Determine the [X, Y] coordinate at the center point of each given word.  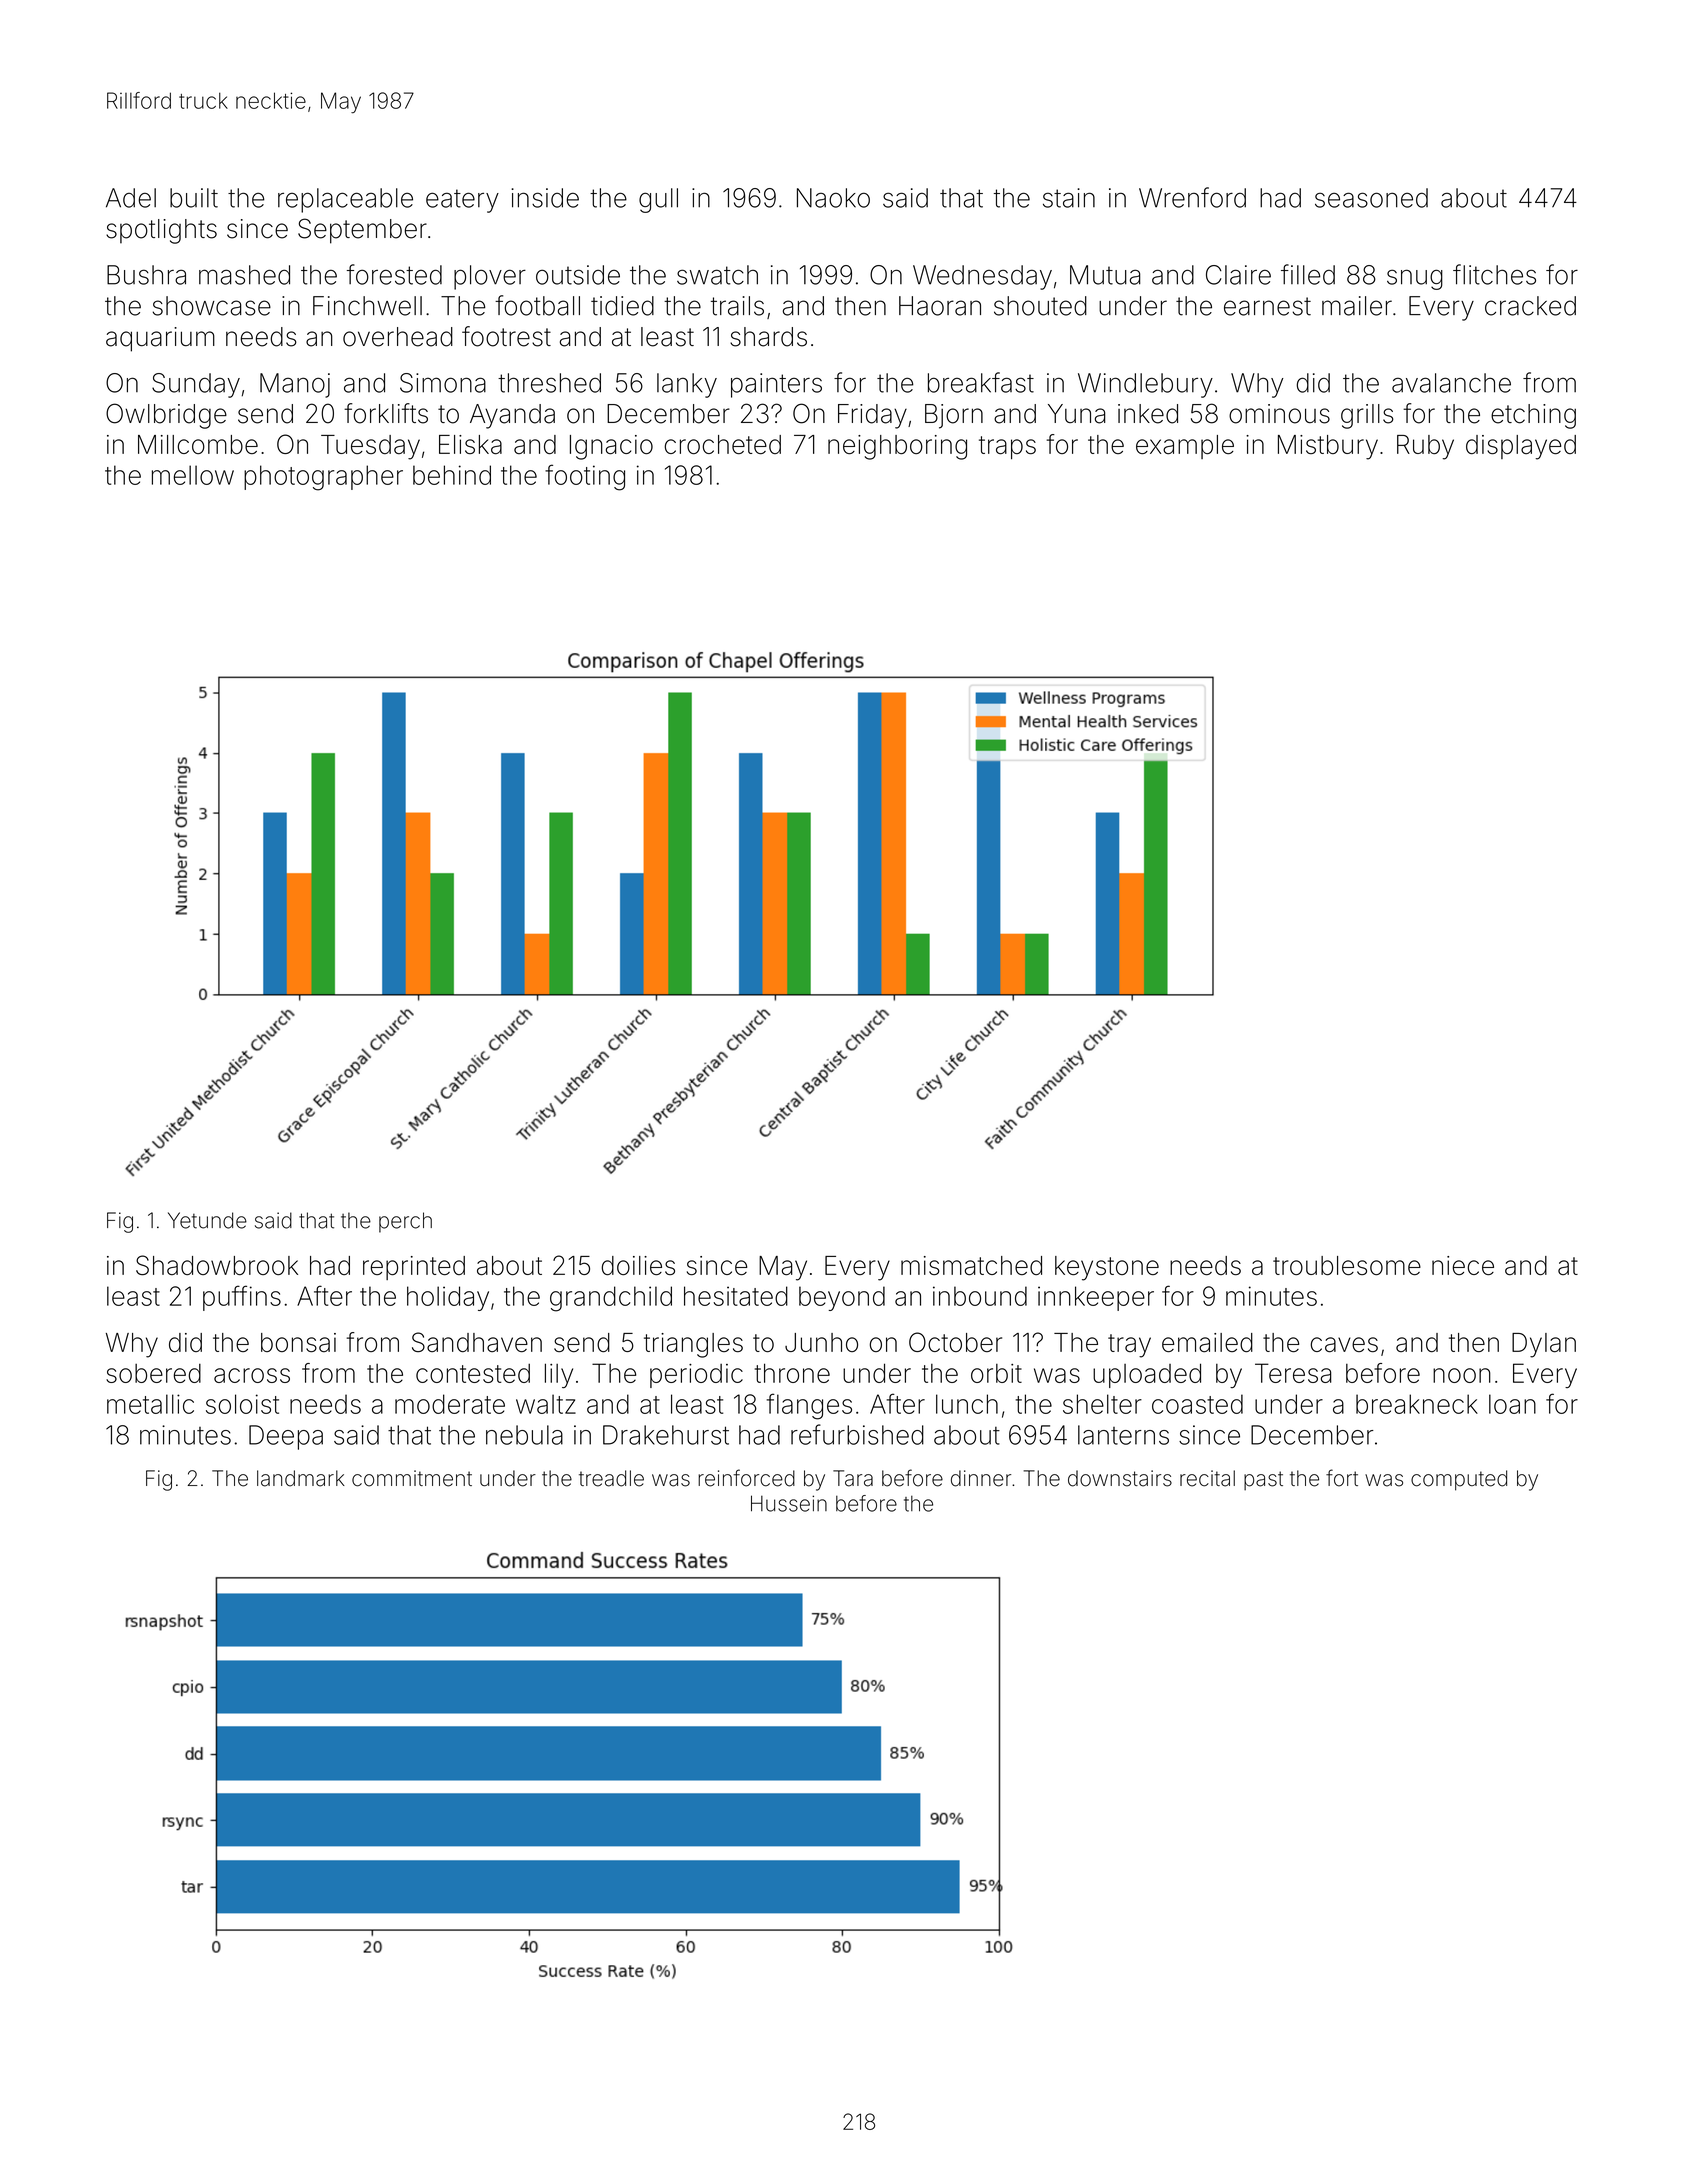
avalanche [1451, 383]
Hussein [789, 1503]
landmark [301, 1478]
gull [658, 200]
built [194, 198]
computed [1459, 1480]
